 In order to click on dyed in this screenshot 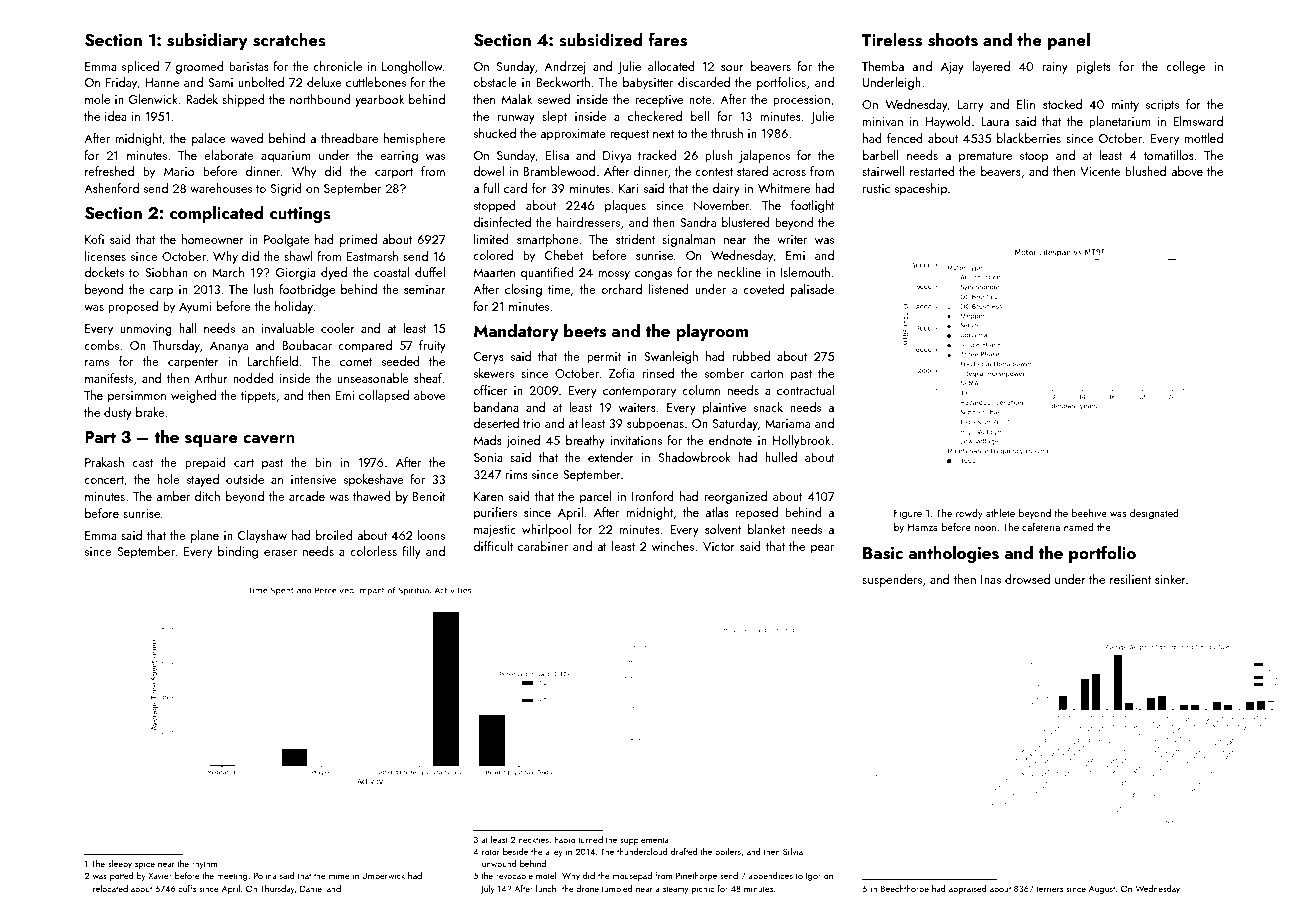, I will do `click(334, 273)`.
